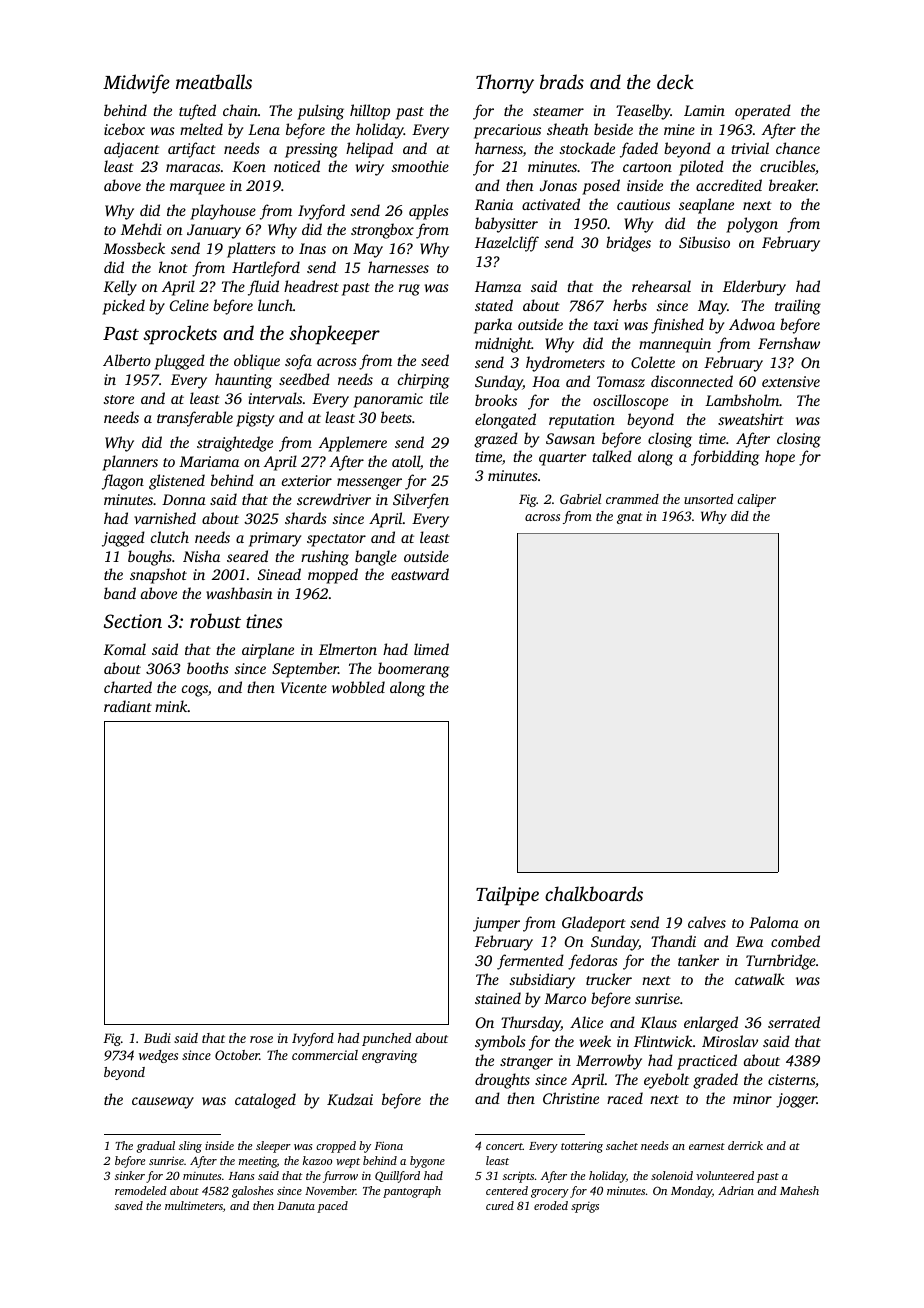 This document has height=1308, width=924. What do you see at coordinates (370, 112) in the document?
I see `hilltop` at bounding box center [370, 112].
